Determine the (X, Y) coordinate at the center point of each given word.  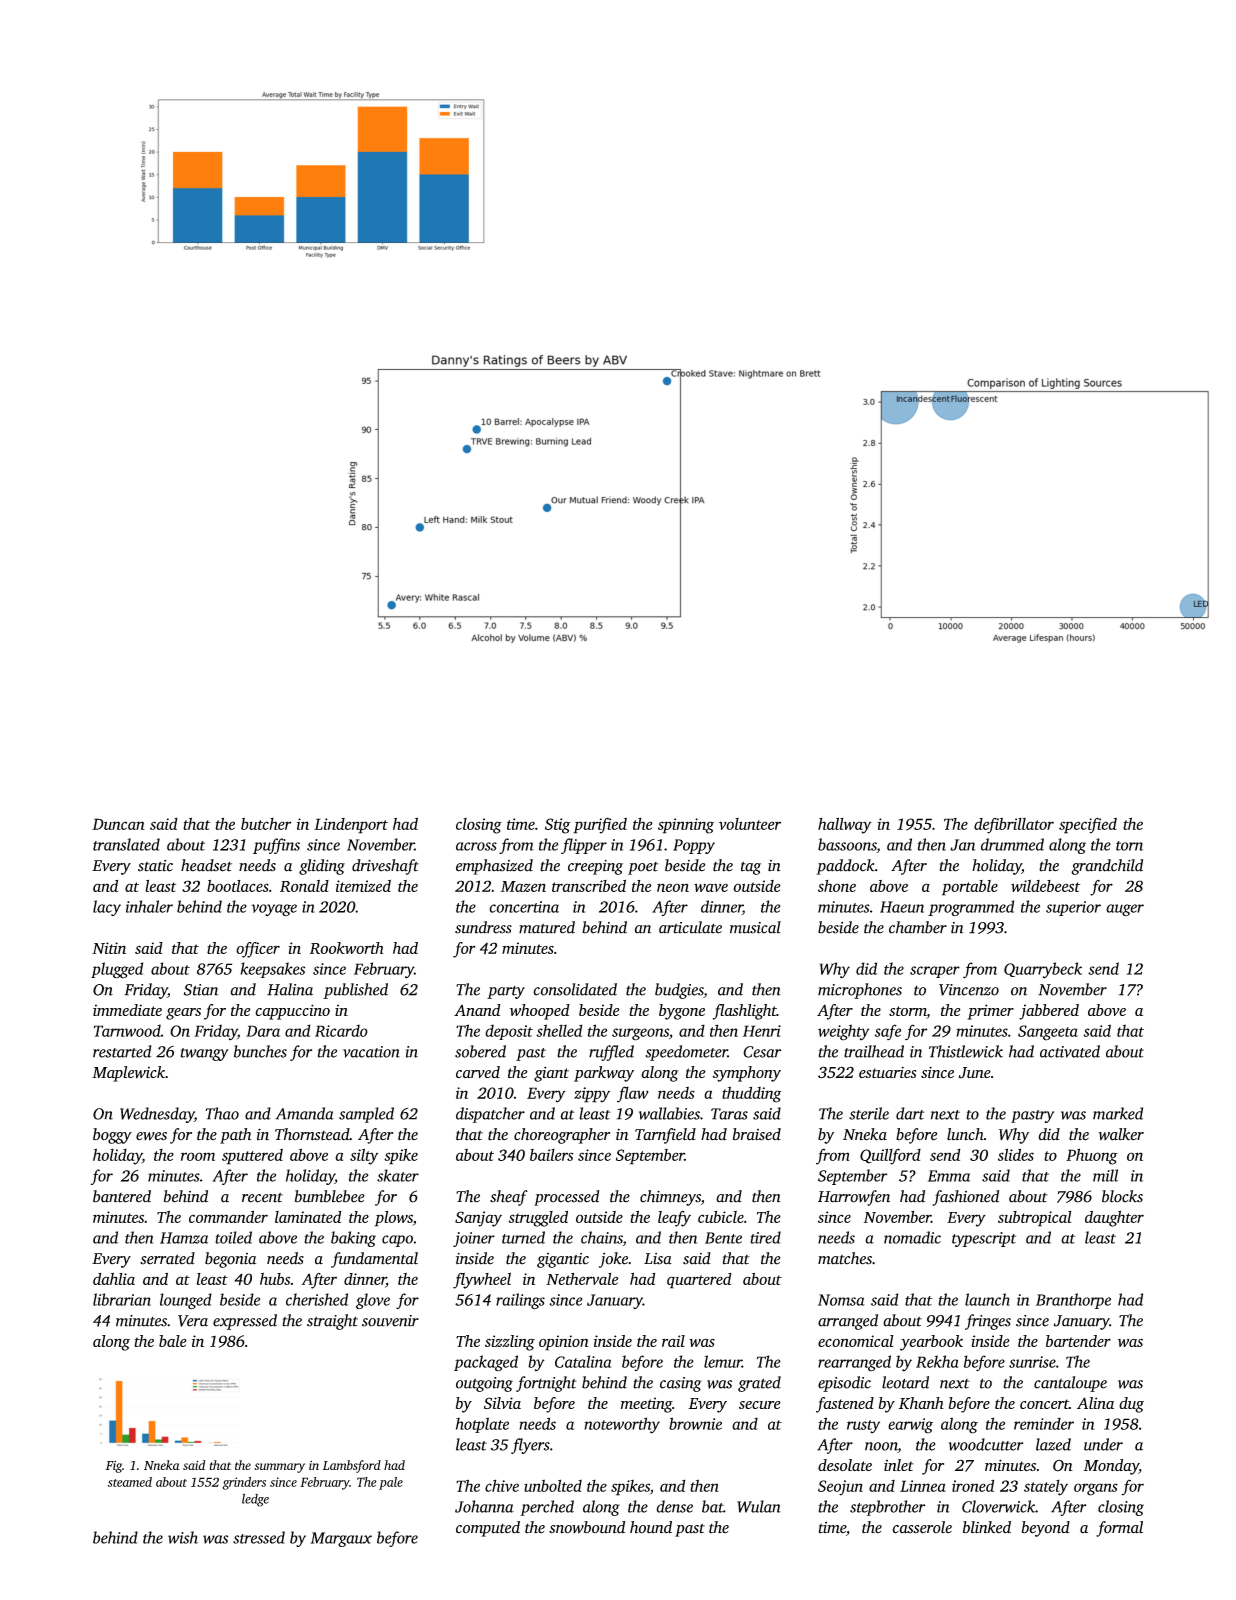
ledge (255, 1500)
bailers (551, 1155)
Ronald (304, 886)
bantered (122, 1196)
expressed (245, 1322)
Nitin (109, 948)
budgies (679, 991)
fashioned (965, 1198)
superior (1073, 908)
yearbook (931, 1343)
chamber (918, 927)
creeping (595, 867)
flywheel (482, 1280)
